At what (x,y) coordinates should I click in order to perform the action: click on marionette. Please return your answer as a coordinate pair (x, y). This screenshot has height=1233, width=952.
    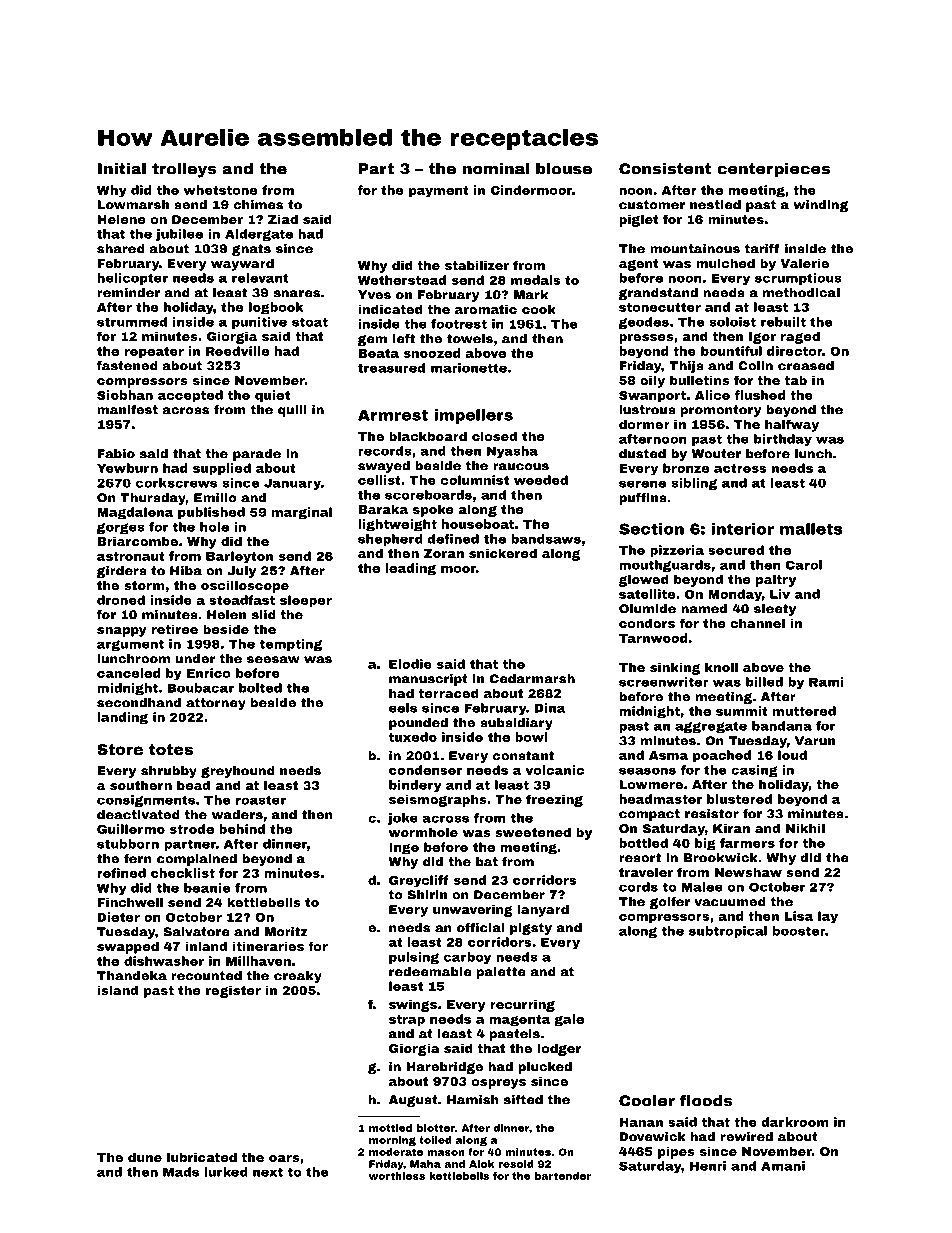
    Looking at the image, I should click on (469, 368).
